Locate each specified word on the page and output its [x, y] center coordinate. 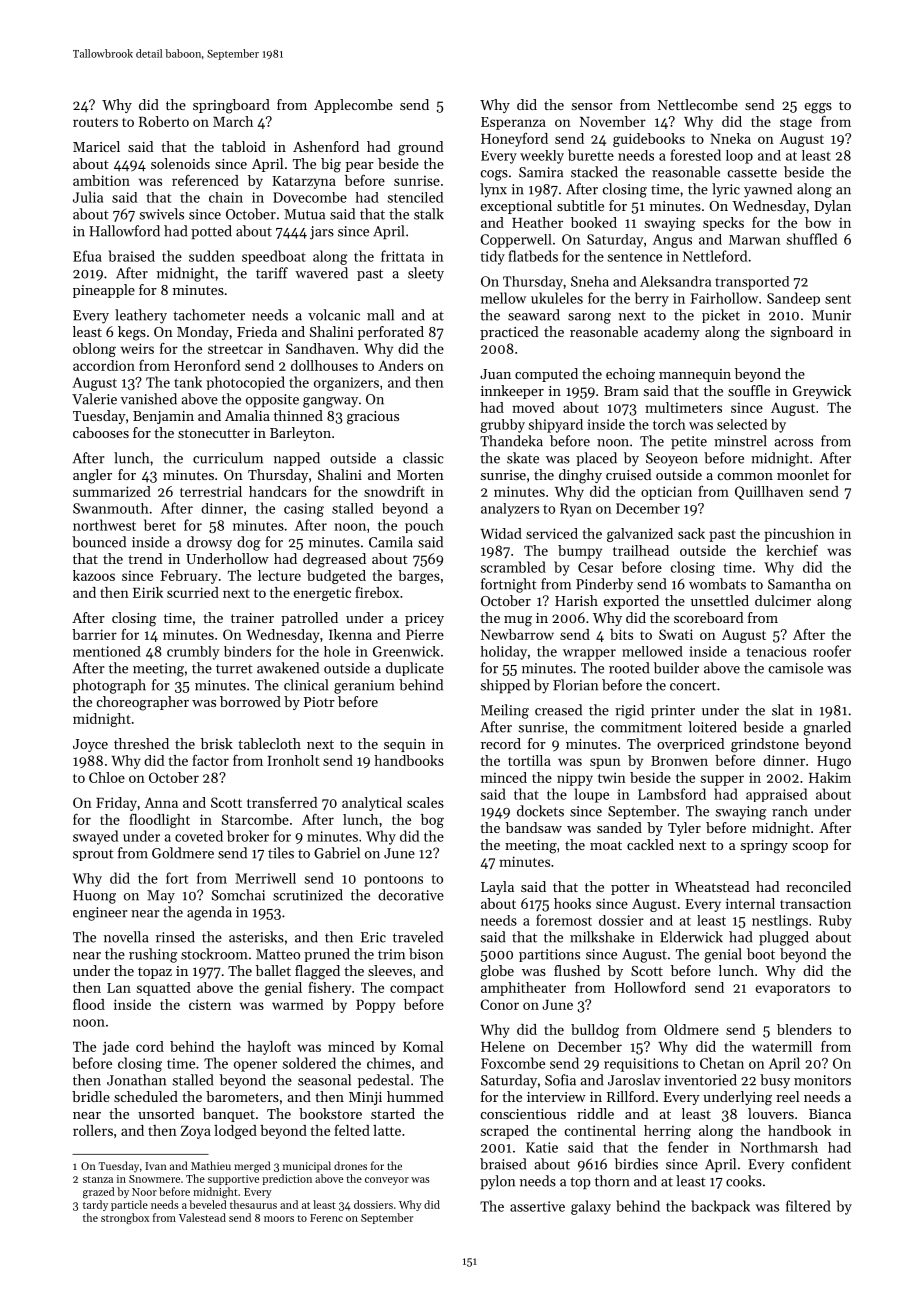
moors [279, 1219]
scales [425, 802]
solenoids [180, 163]
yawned [768, 190]
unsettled [720, 600]
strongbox [125, 1219]
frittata [402, 256]
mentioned [107, 651]
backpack [720, 1207]
